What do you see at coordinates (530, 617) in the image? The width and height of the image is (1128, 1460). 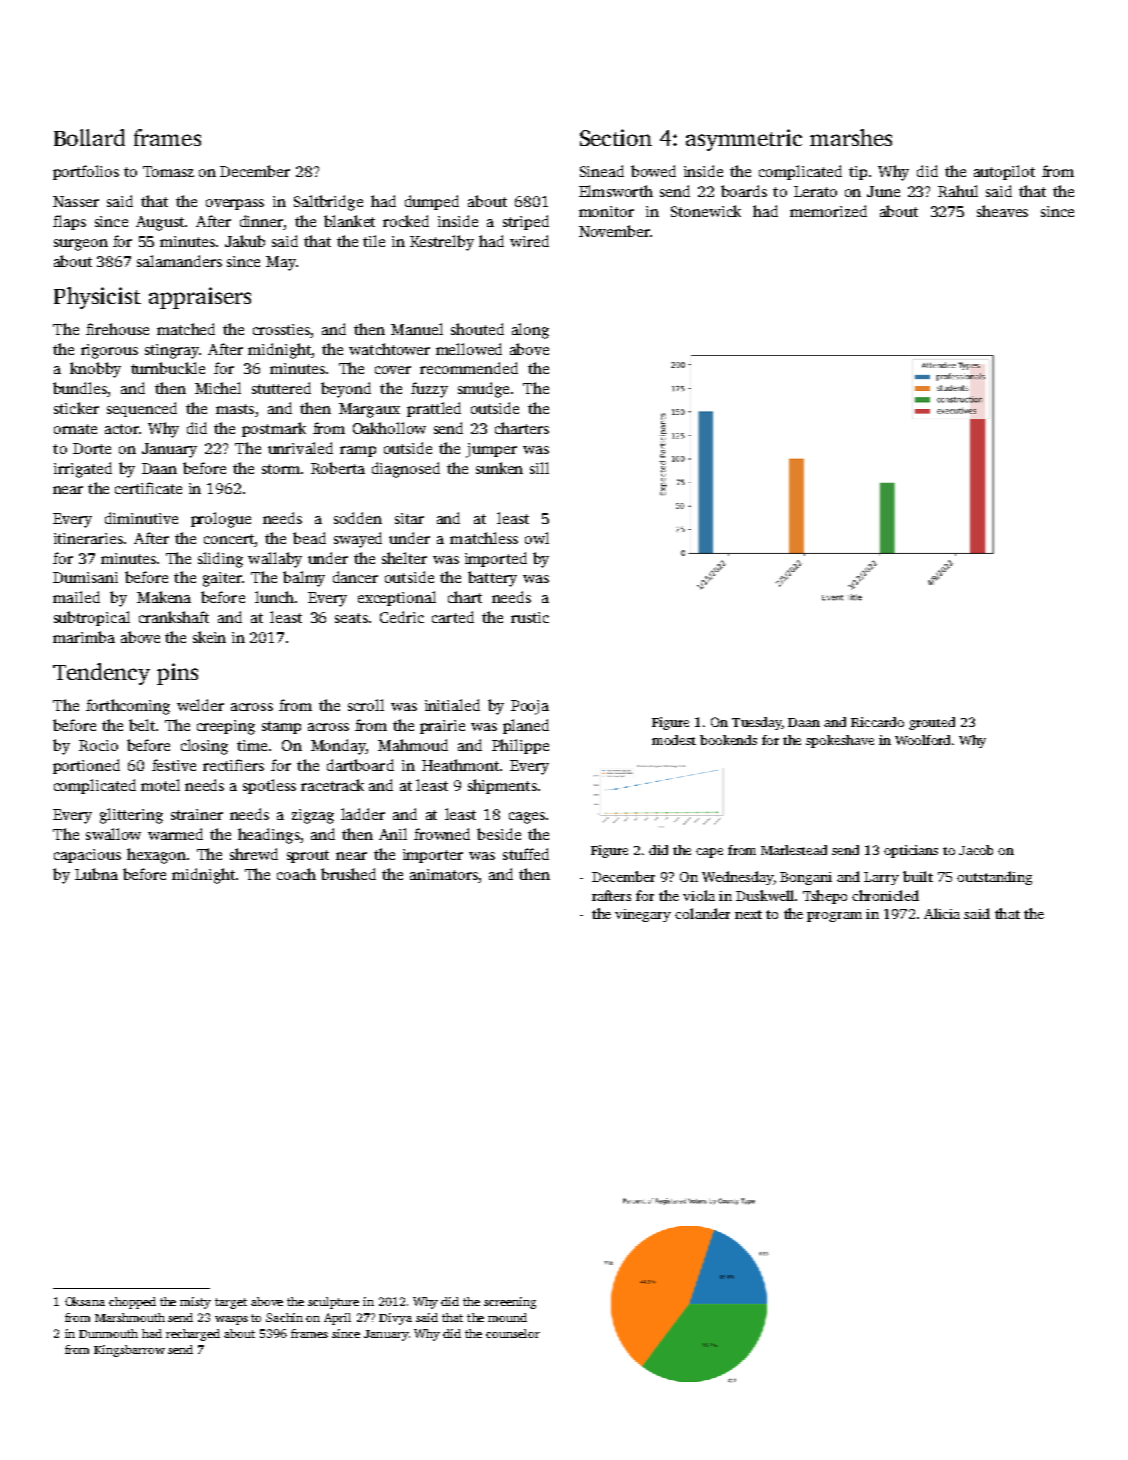 I see `rustic` at bounding box center [530, 617].
